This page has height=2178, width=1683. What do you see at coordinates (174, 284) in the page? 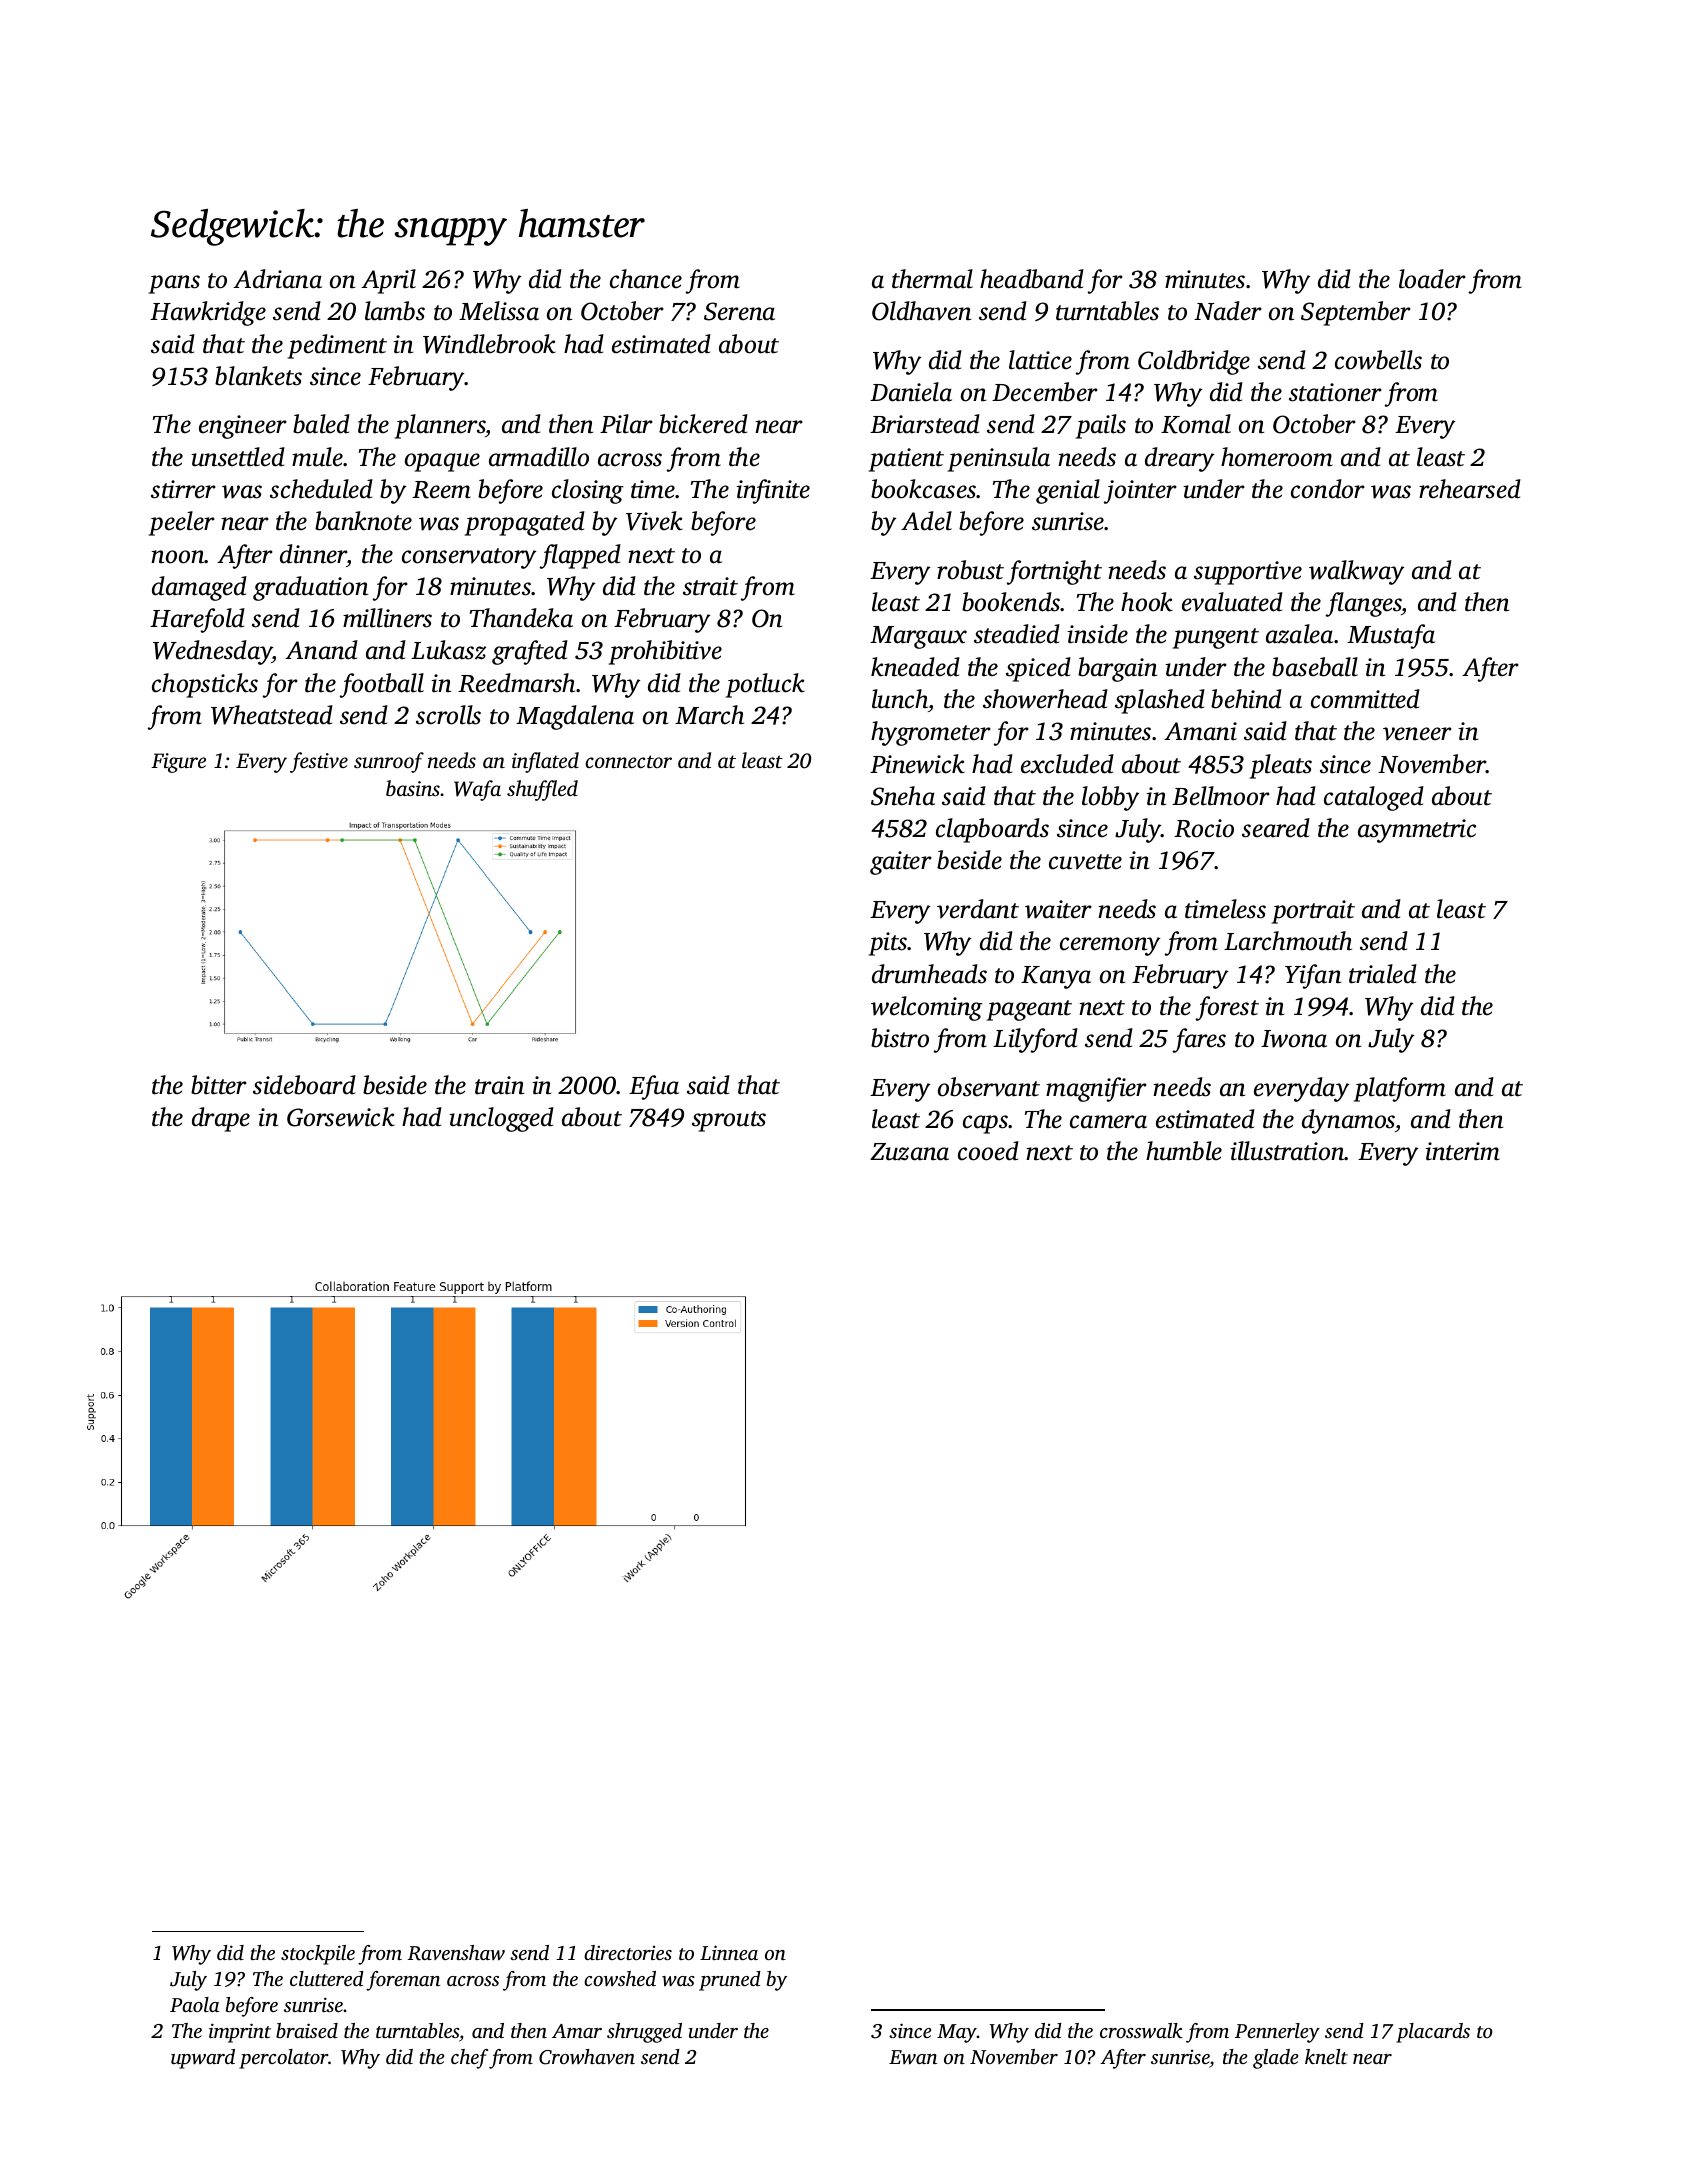
I see `pans` at bounding box center [174, 284].
